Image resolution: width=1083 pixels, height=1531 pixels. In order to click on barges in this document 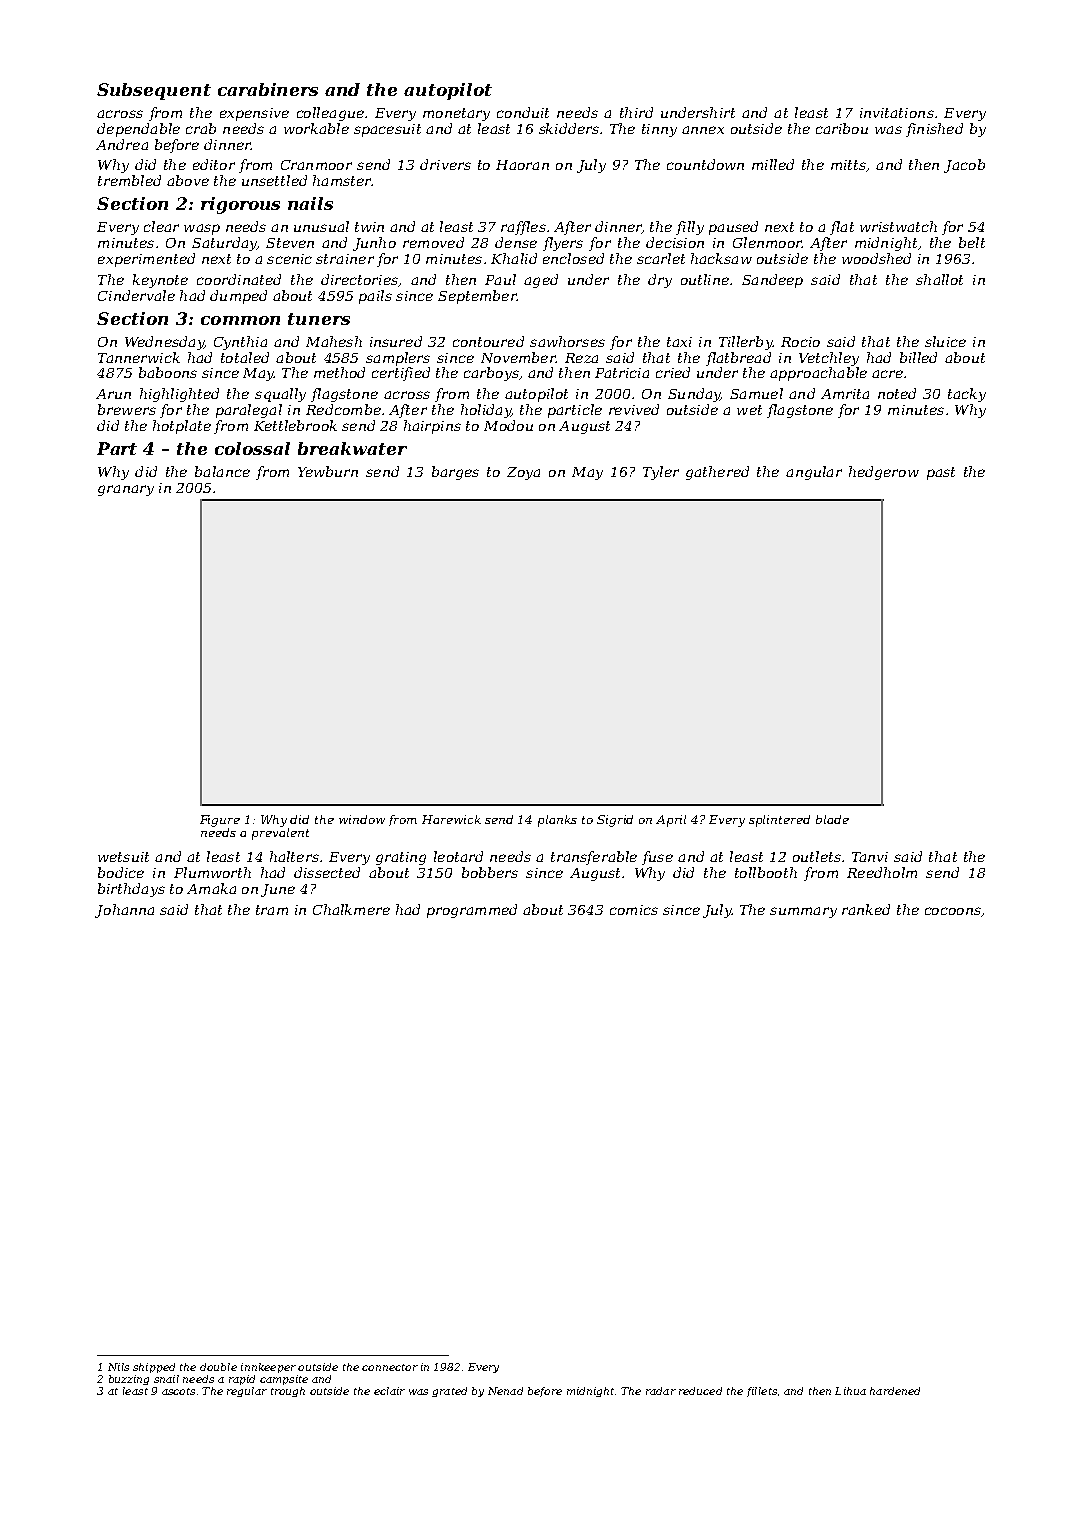, I will do `click(455, 473)`.
